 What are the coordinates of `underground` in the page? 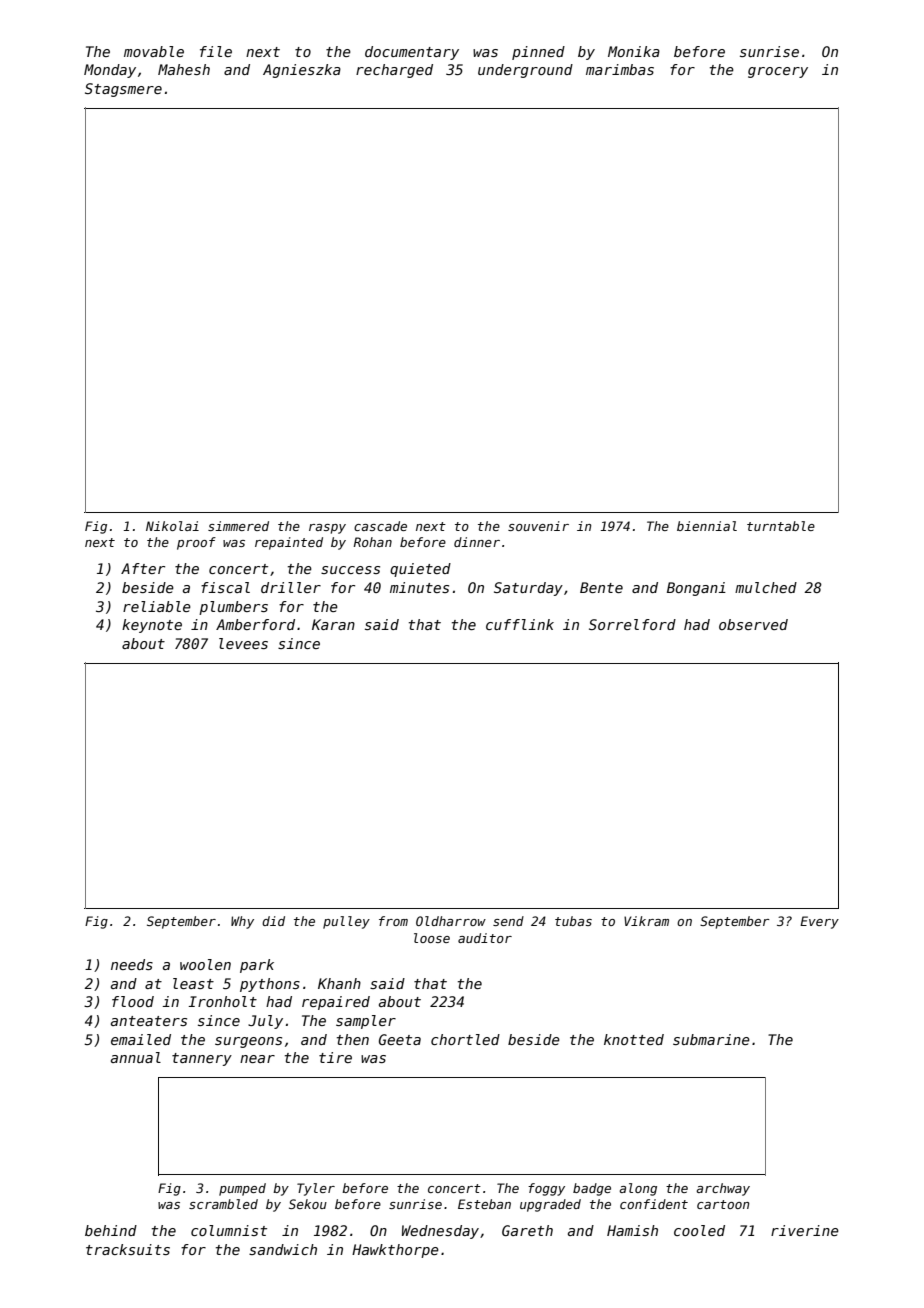 It's located at (525, 71).
